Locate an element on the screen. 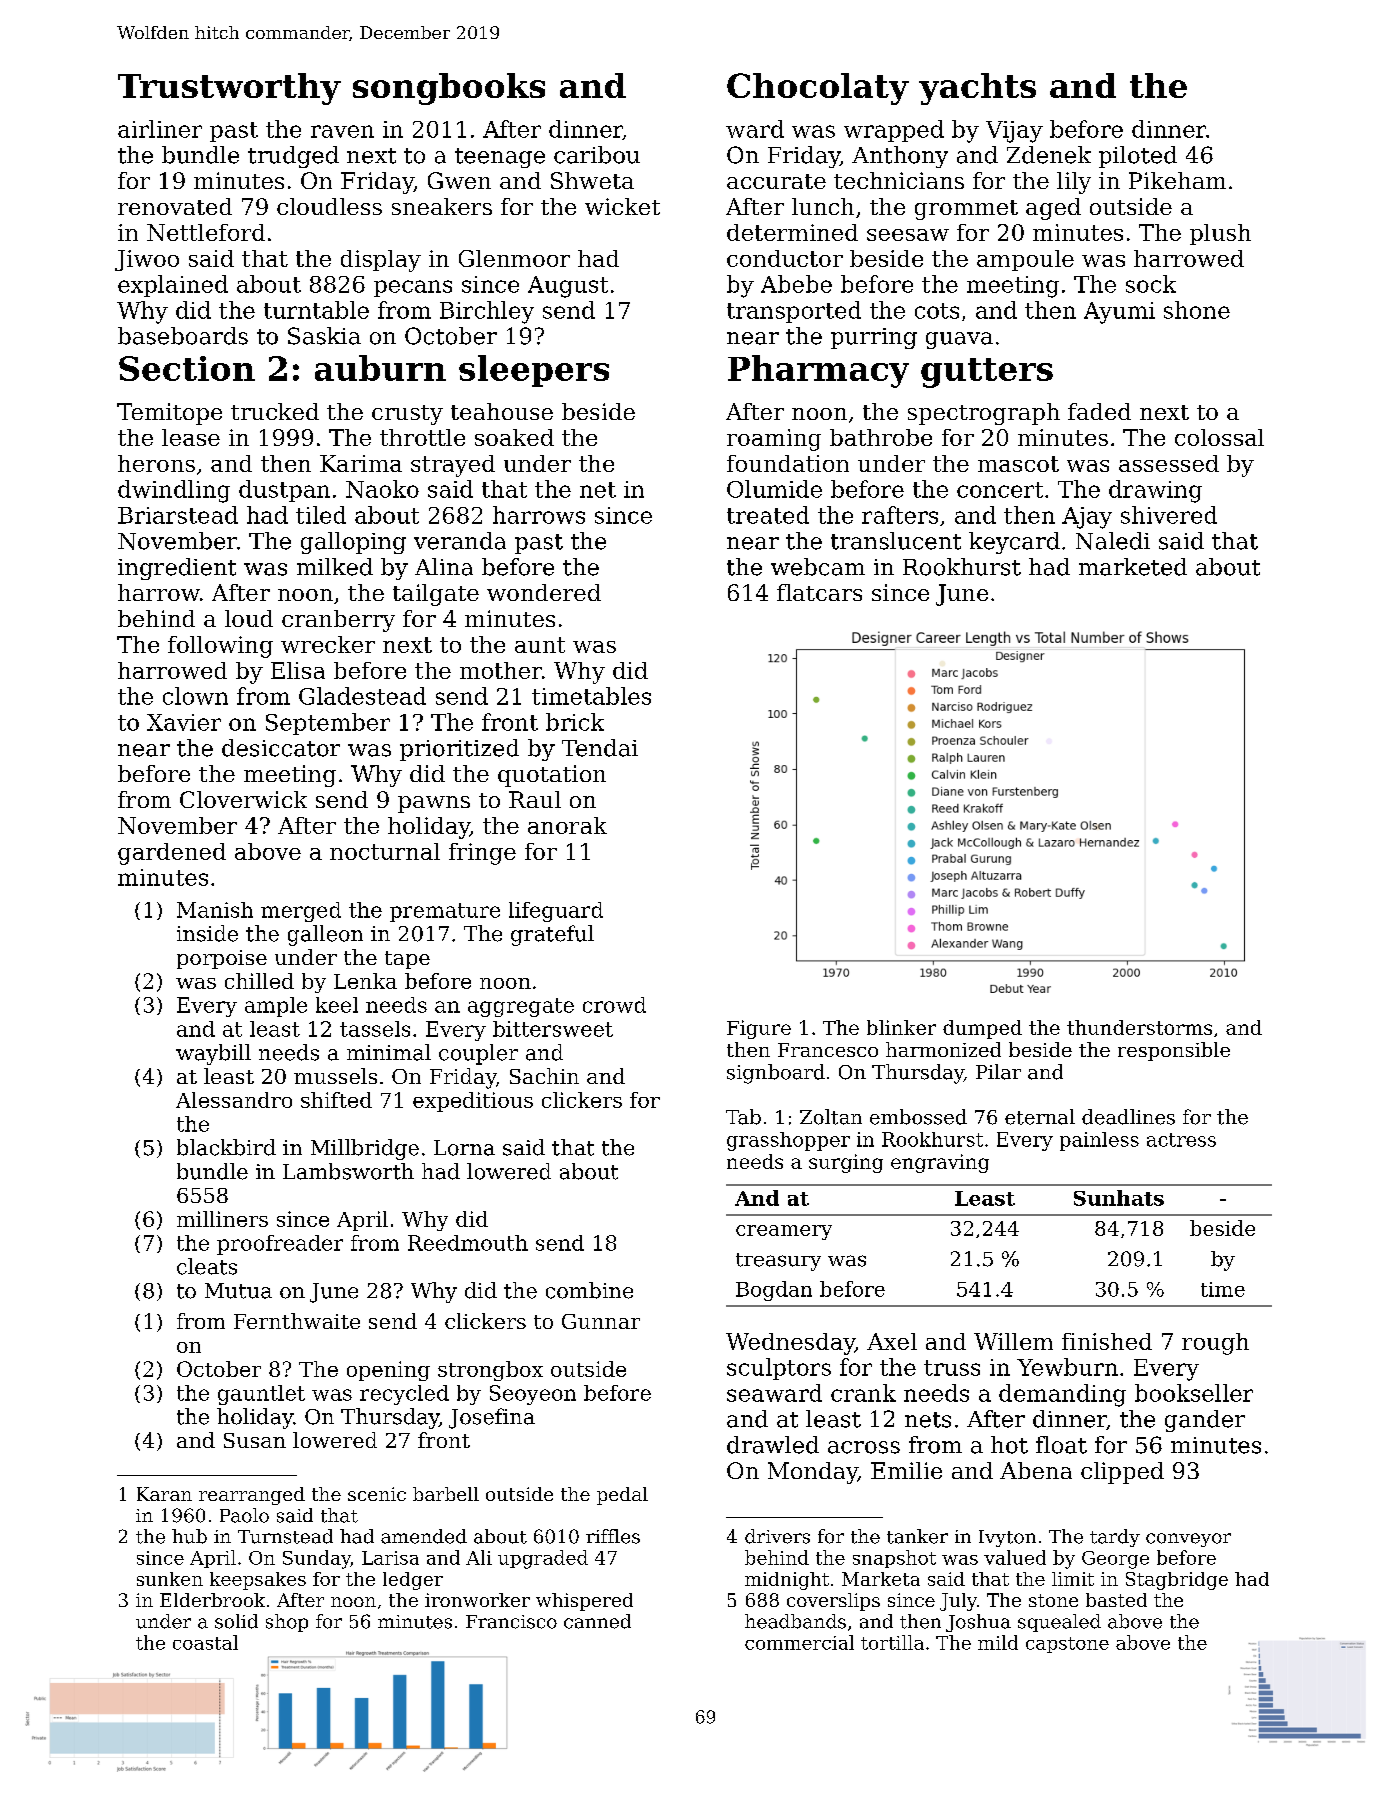 This screenshot has height=1797, width=1389. actress is located at coordinates (1181, 1140).
